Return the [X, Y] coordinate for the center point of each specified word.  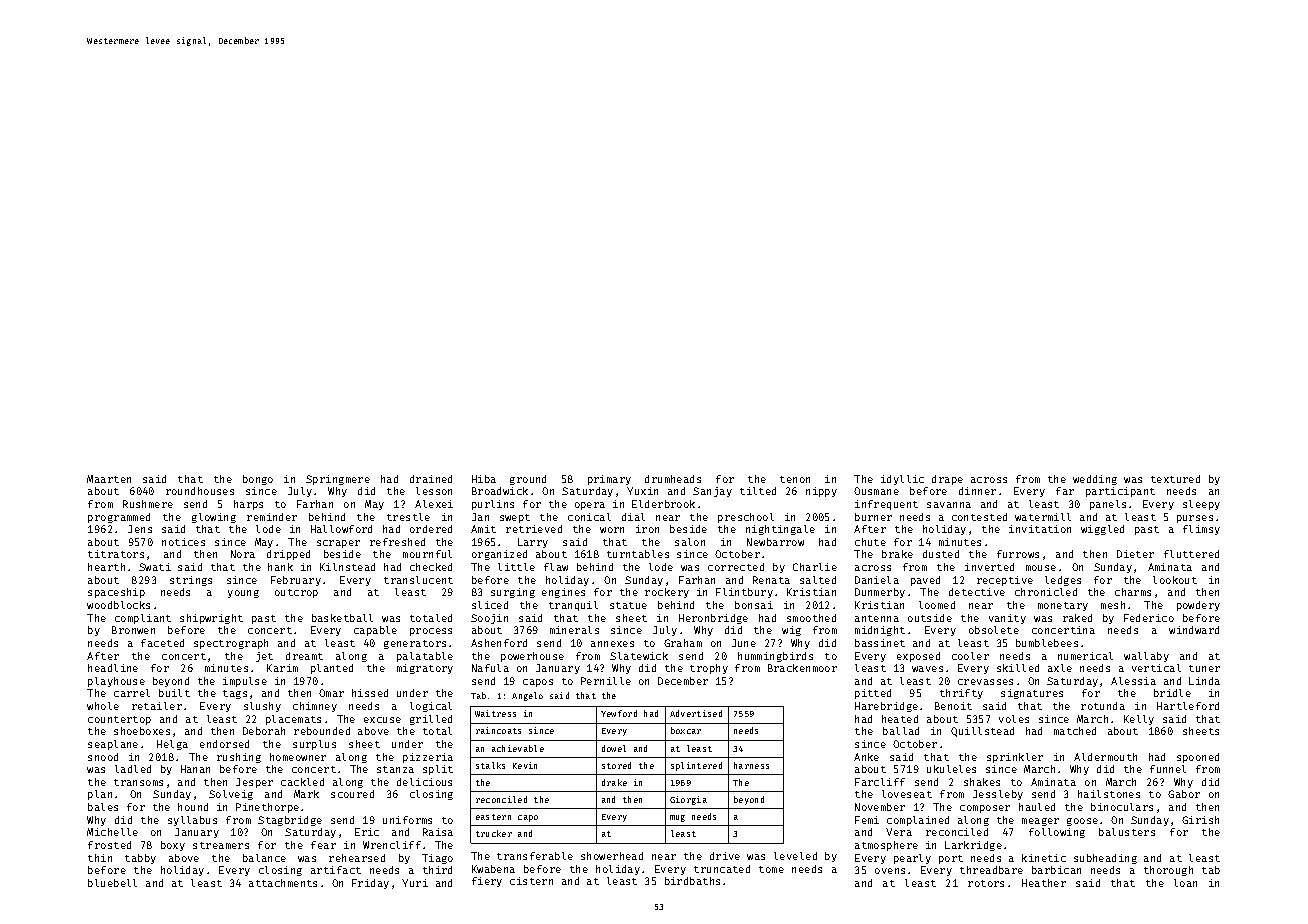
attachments [283, 883]
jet [264, 657]
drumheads [673, 479]
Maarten [109, 479]
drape [947, 480]
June [744, 643]
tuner [1204, 668]
